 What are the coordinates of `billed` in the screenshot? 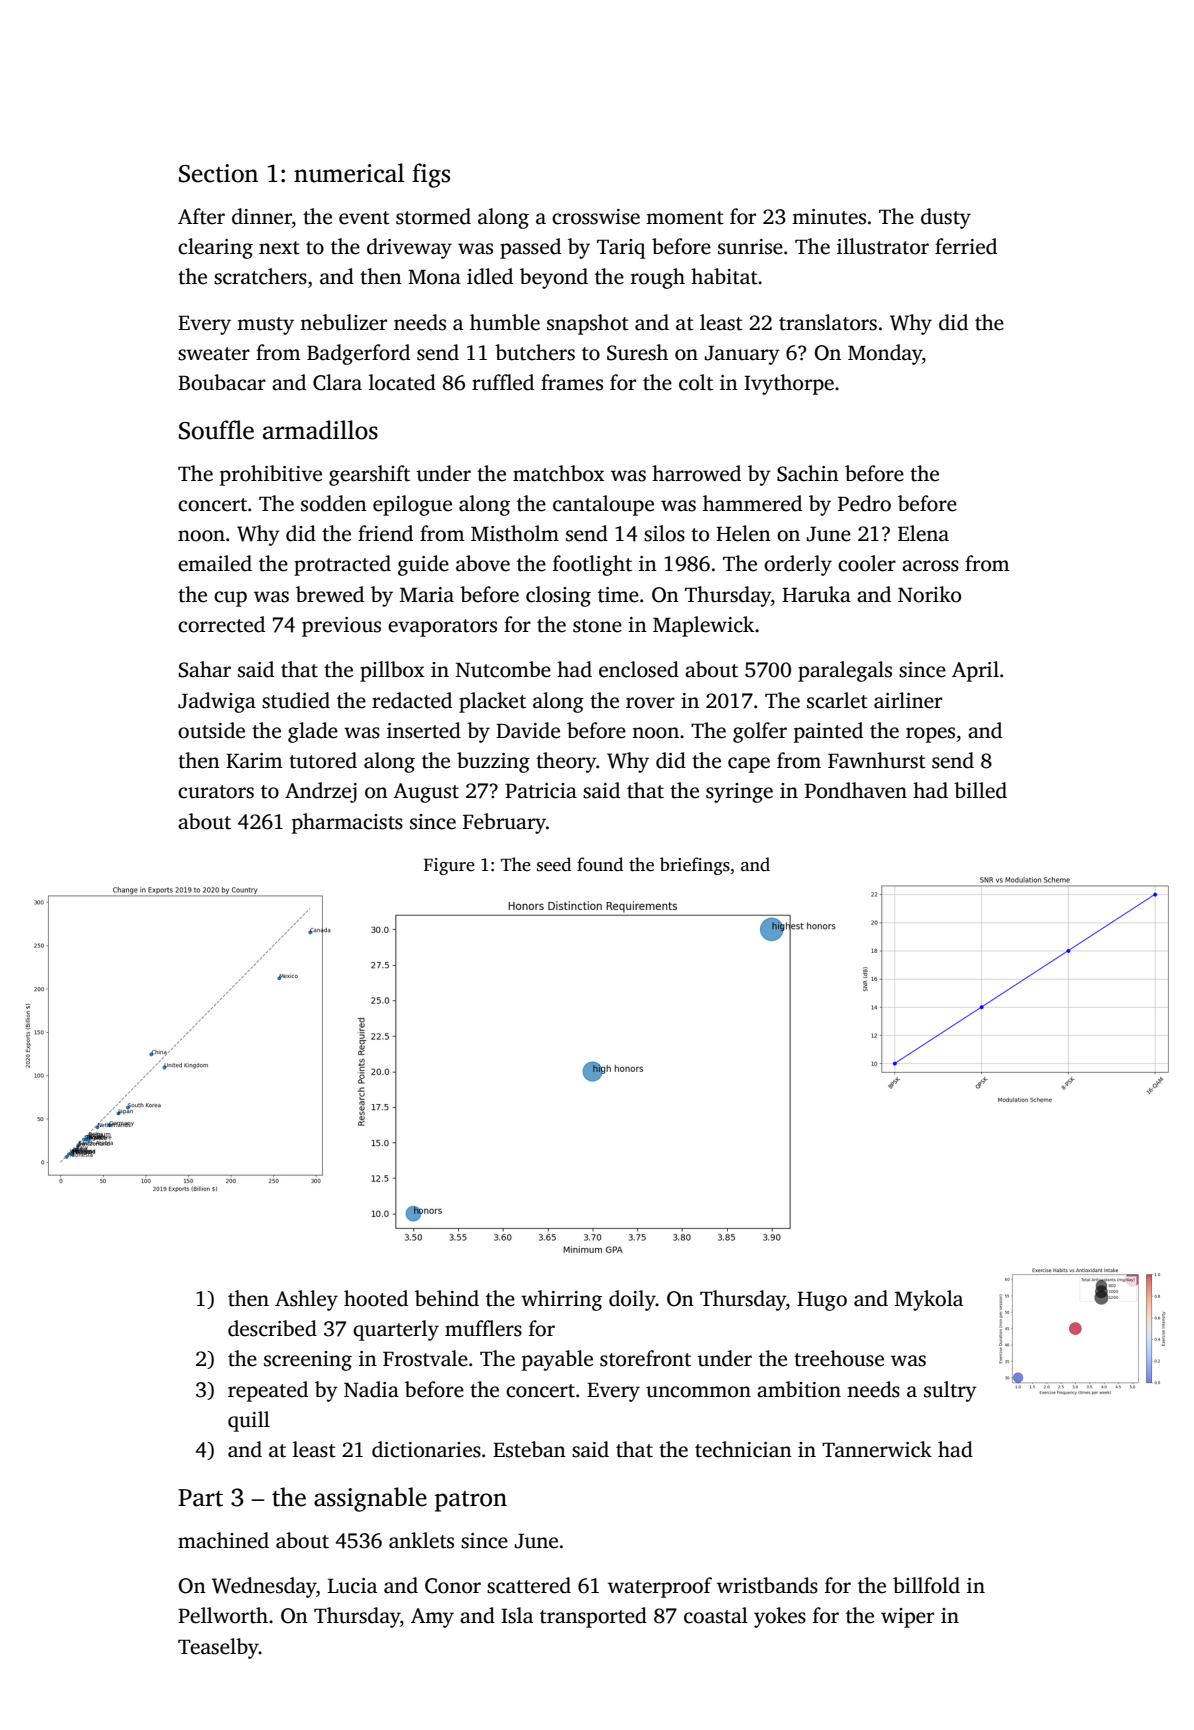 It's located at (980, 790).
